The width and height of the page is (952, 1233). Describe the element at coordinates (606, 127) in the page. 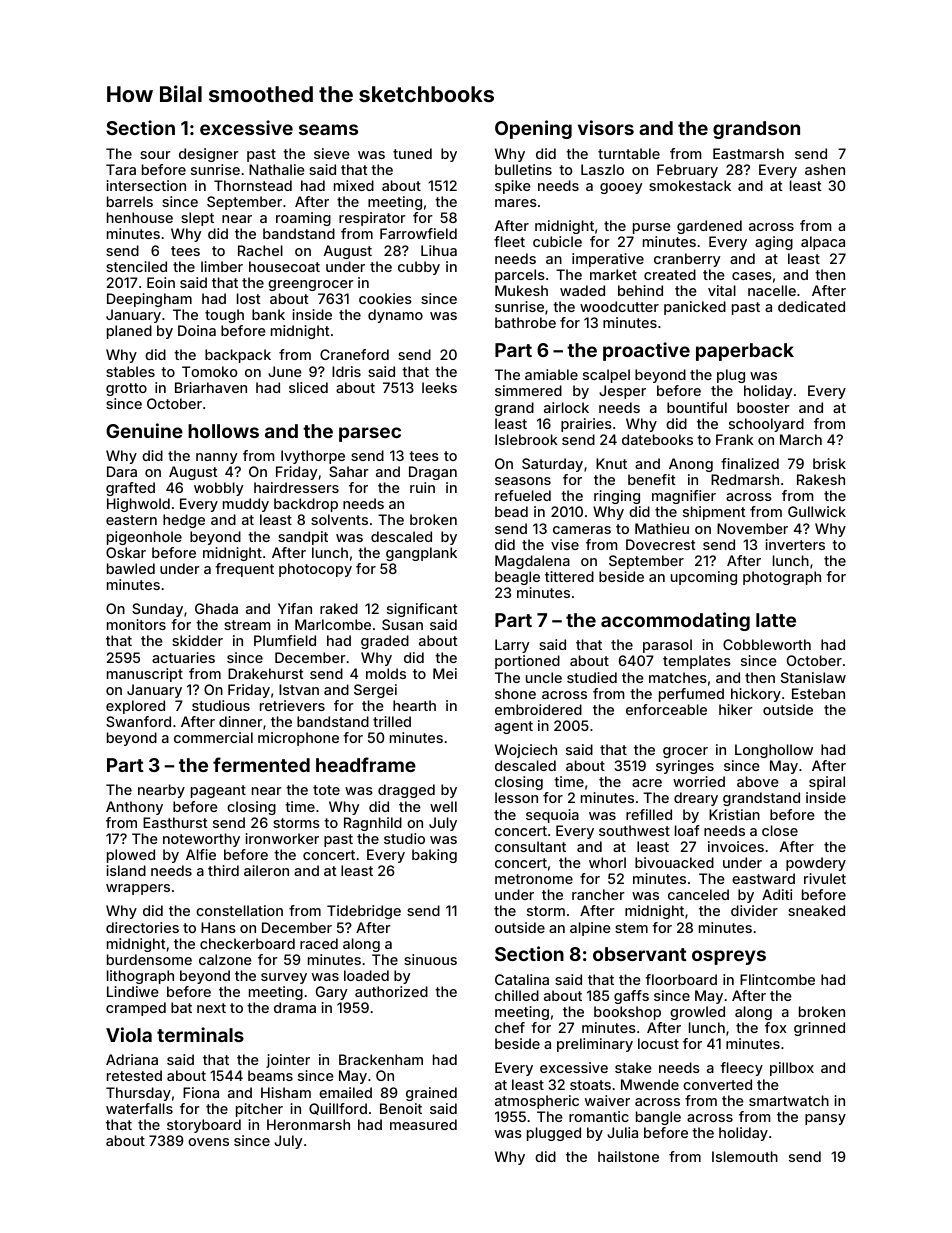

I see `visors` at that location.
